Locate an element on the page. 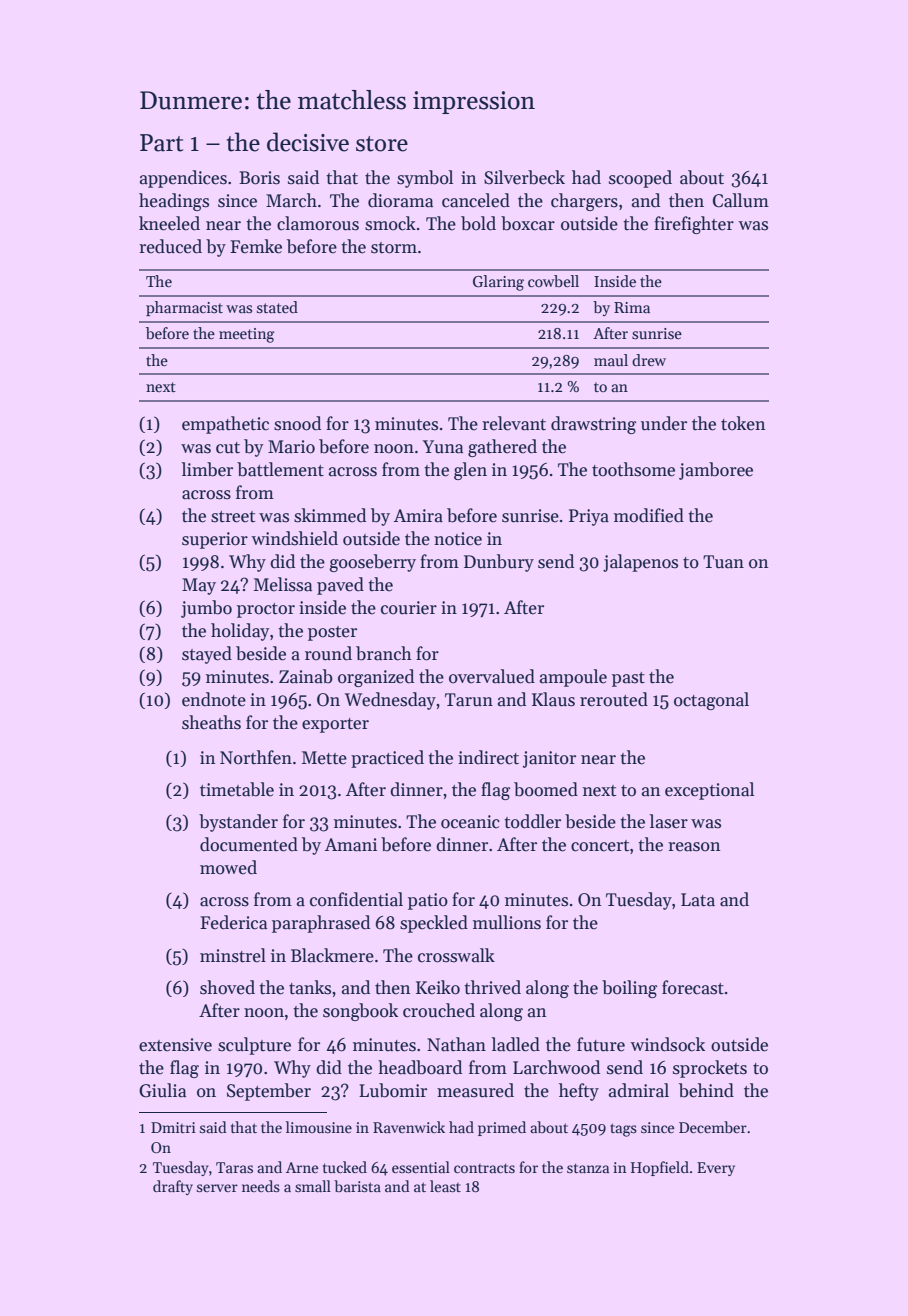 Image resolution: width=908 pixels, height=1316 pixels. holiday is located at coordinates (240, 632).
